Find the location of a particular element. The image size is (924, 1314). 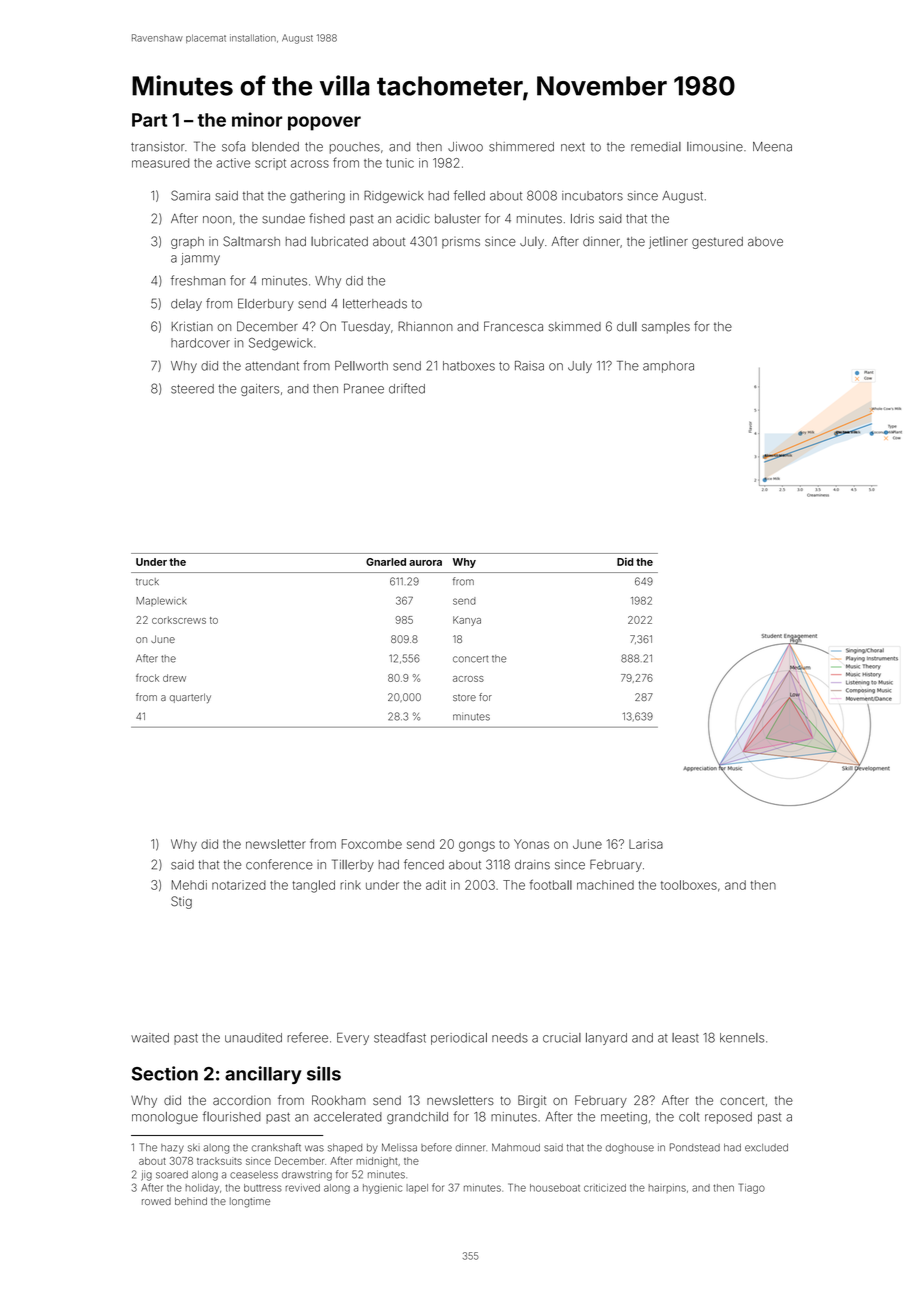

Jiwoo is located at coordinates (465, 147).
